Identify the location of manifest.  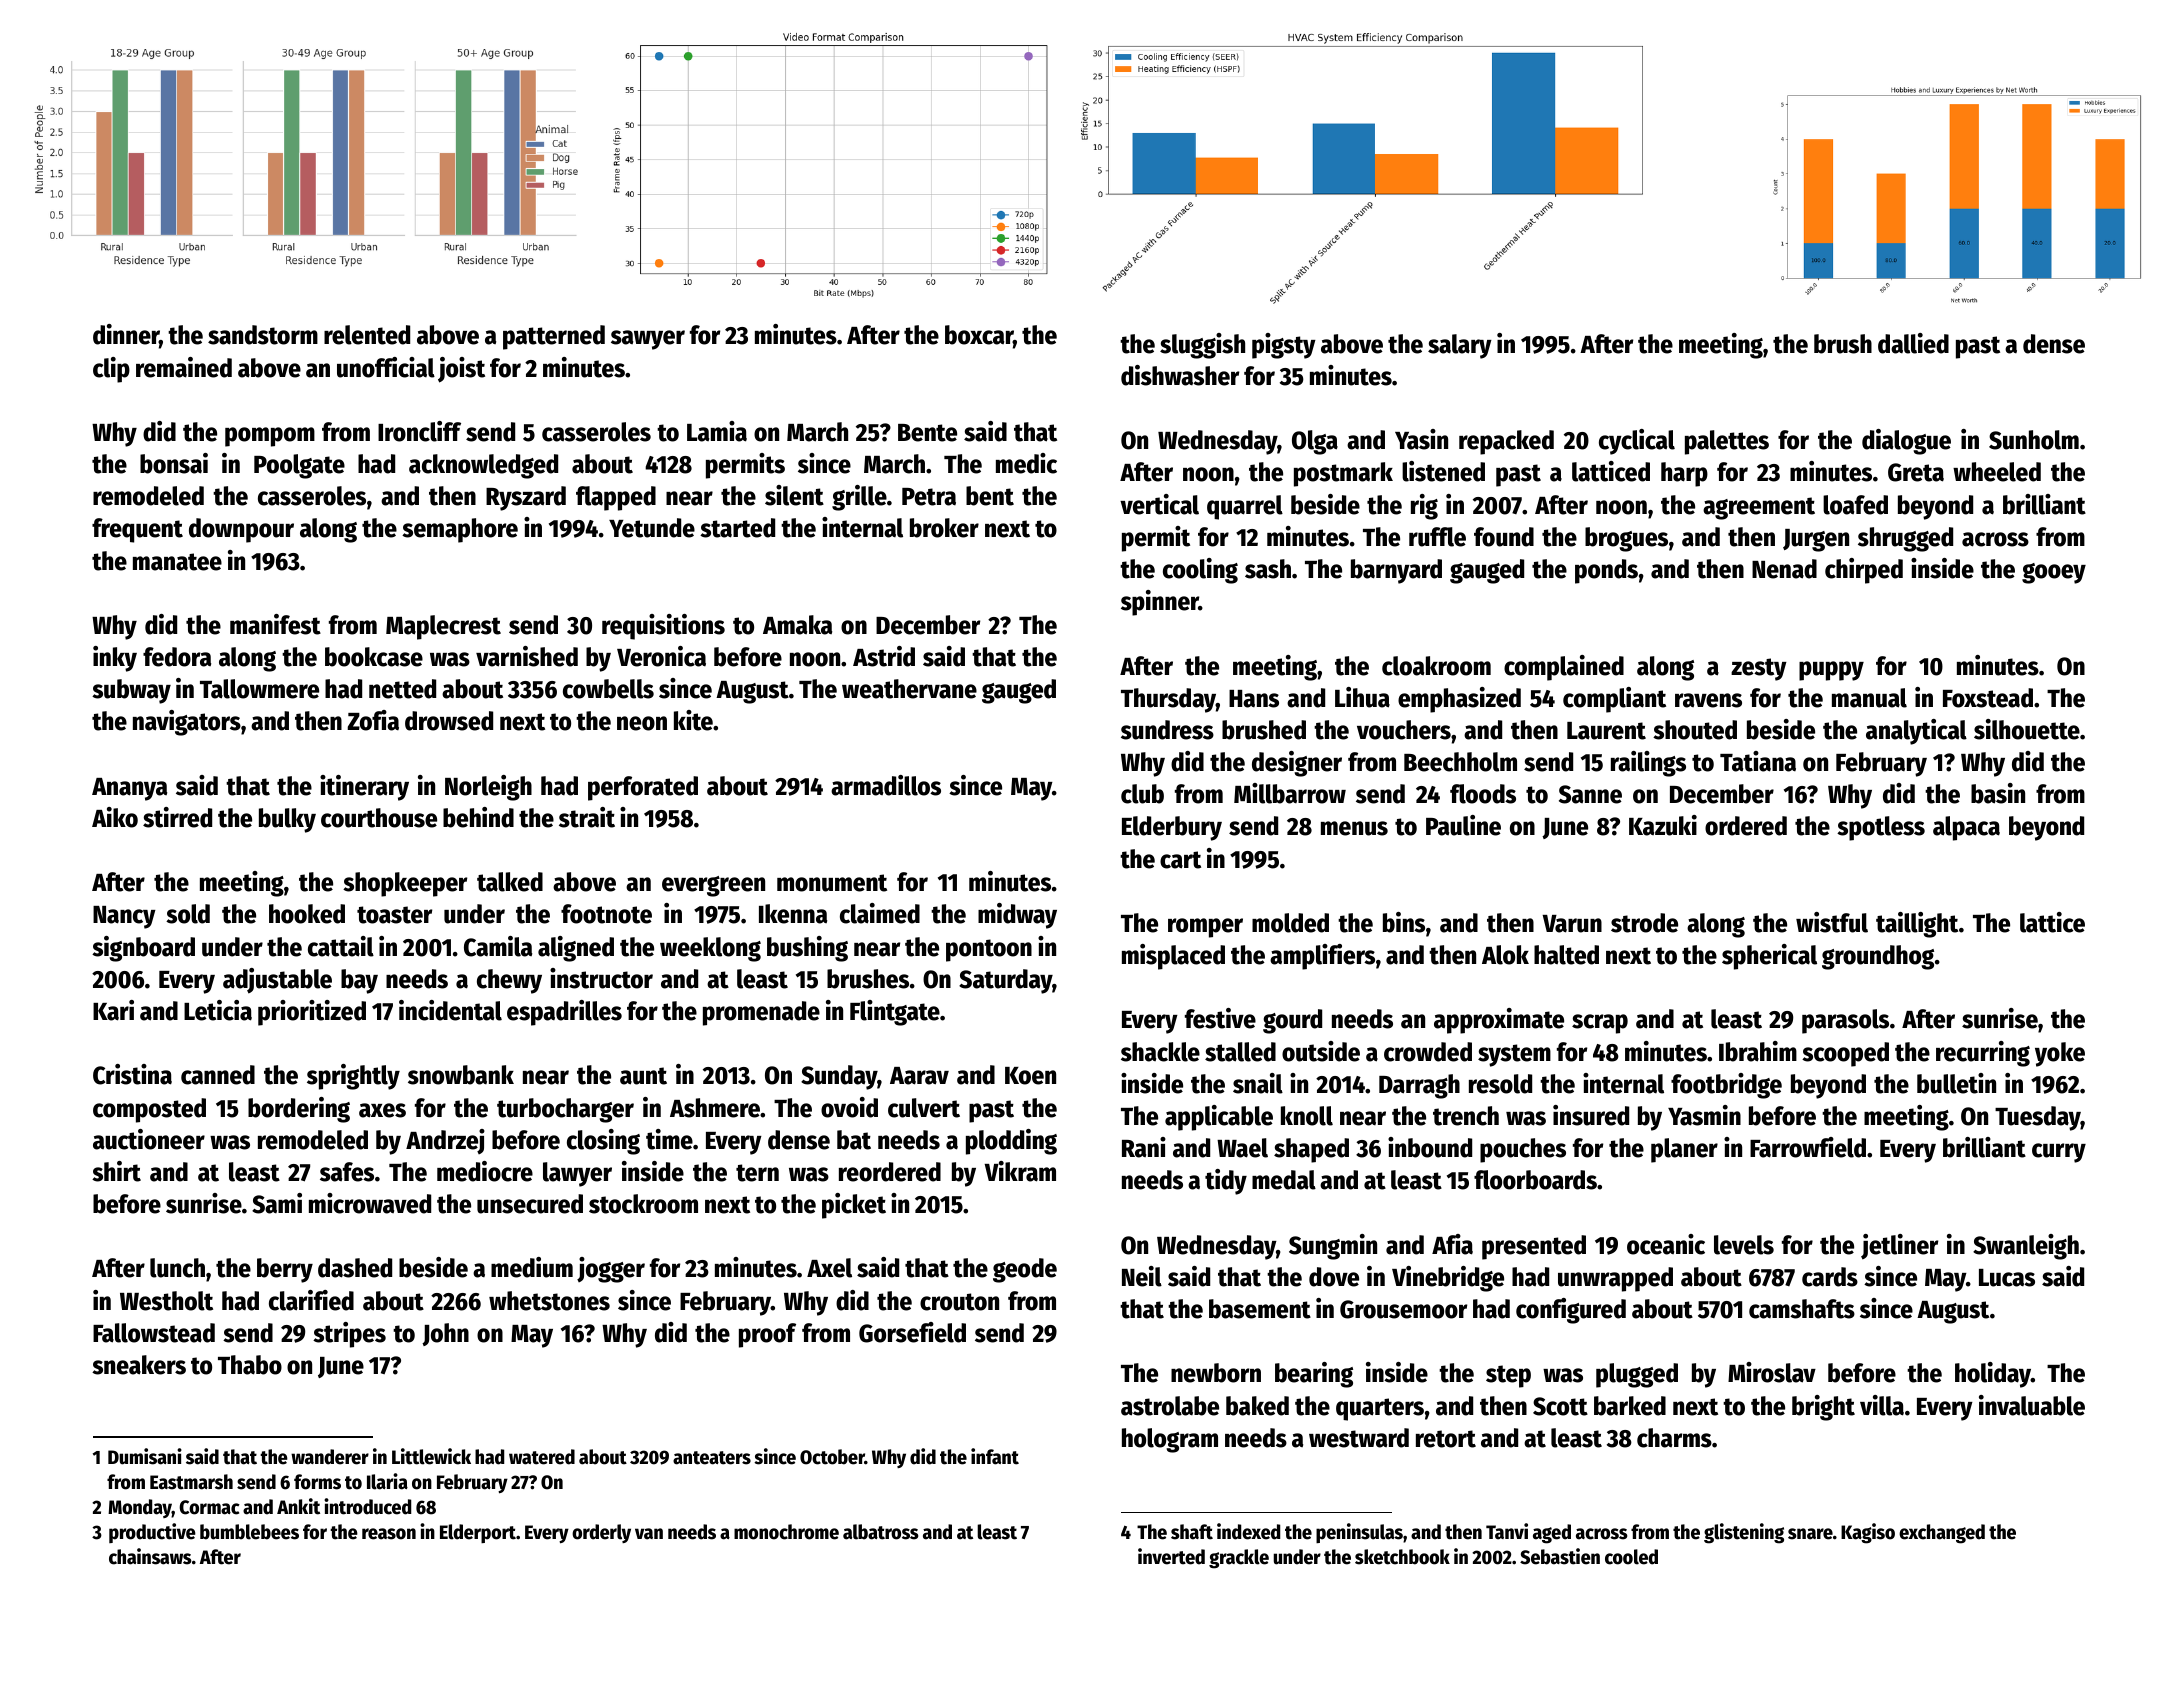
(275, 624).
